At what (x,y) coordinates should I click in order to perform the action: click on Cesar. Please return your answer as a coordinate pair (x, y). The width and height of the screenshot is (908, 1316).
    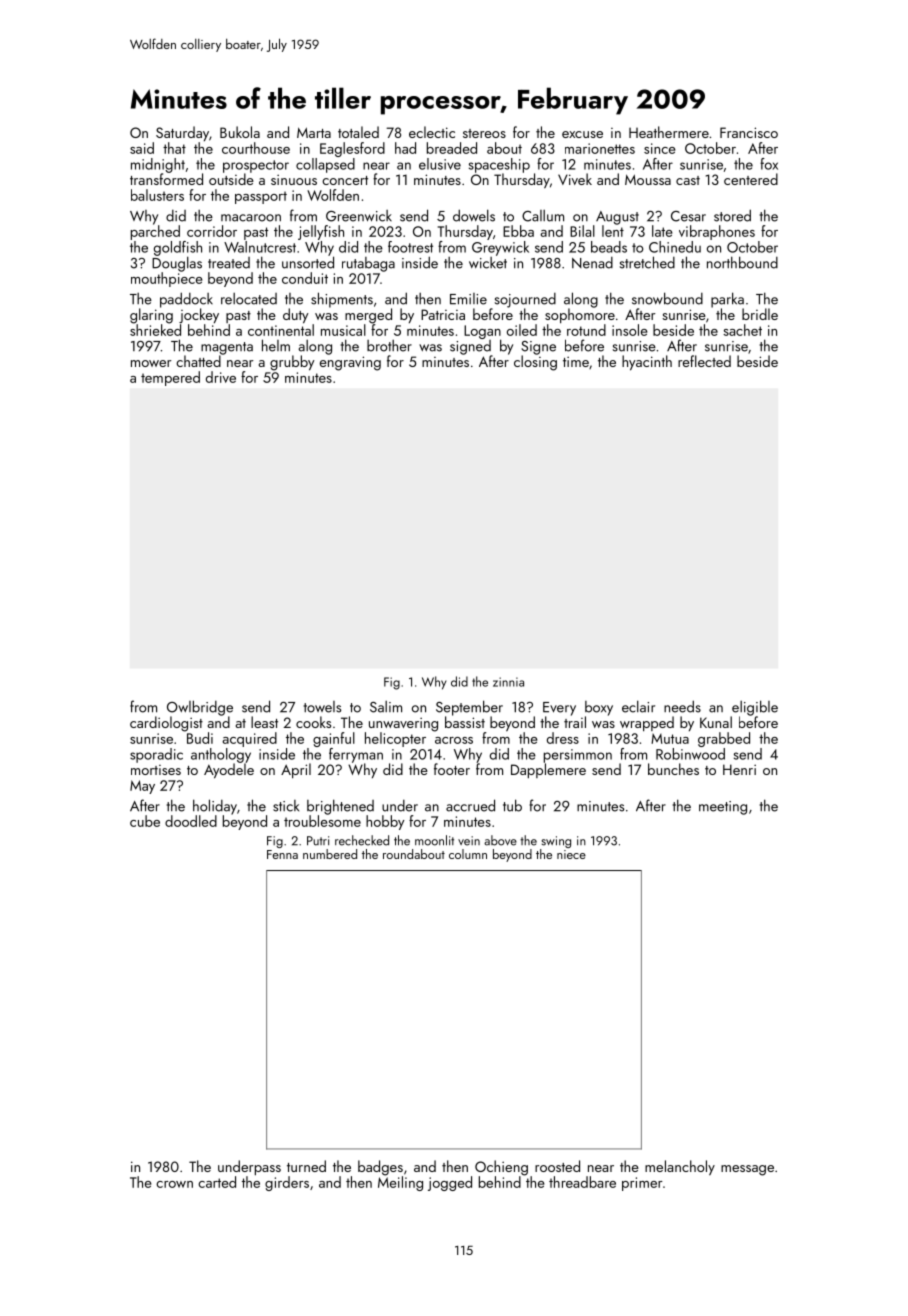
    Looking at the image, I should click on (688, 216).
